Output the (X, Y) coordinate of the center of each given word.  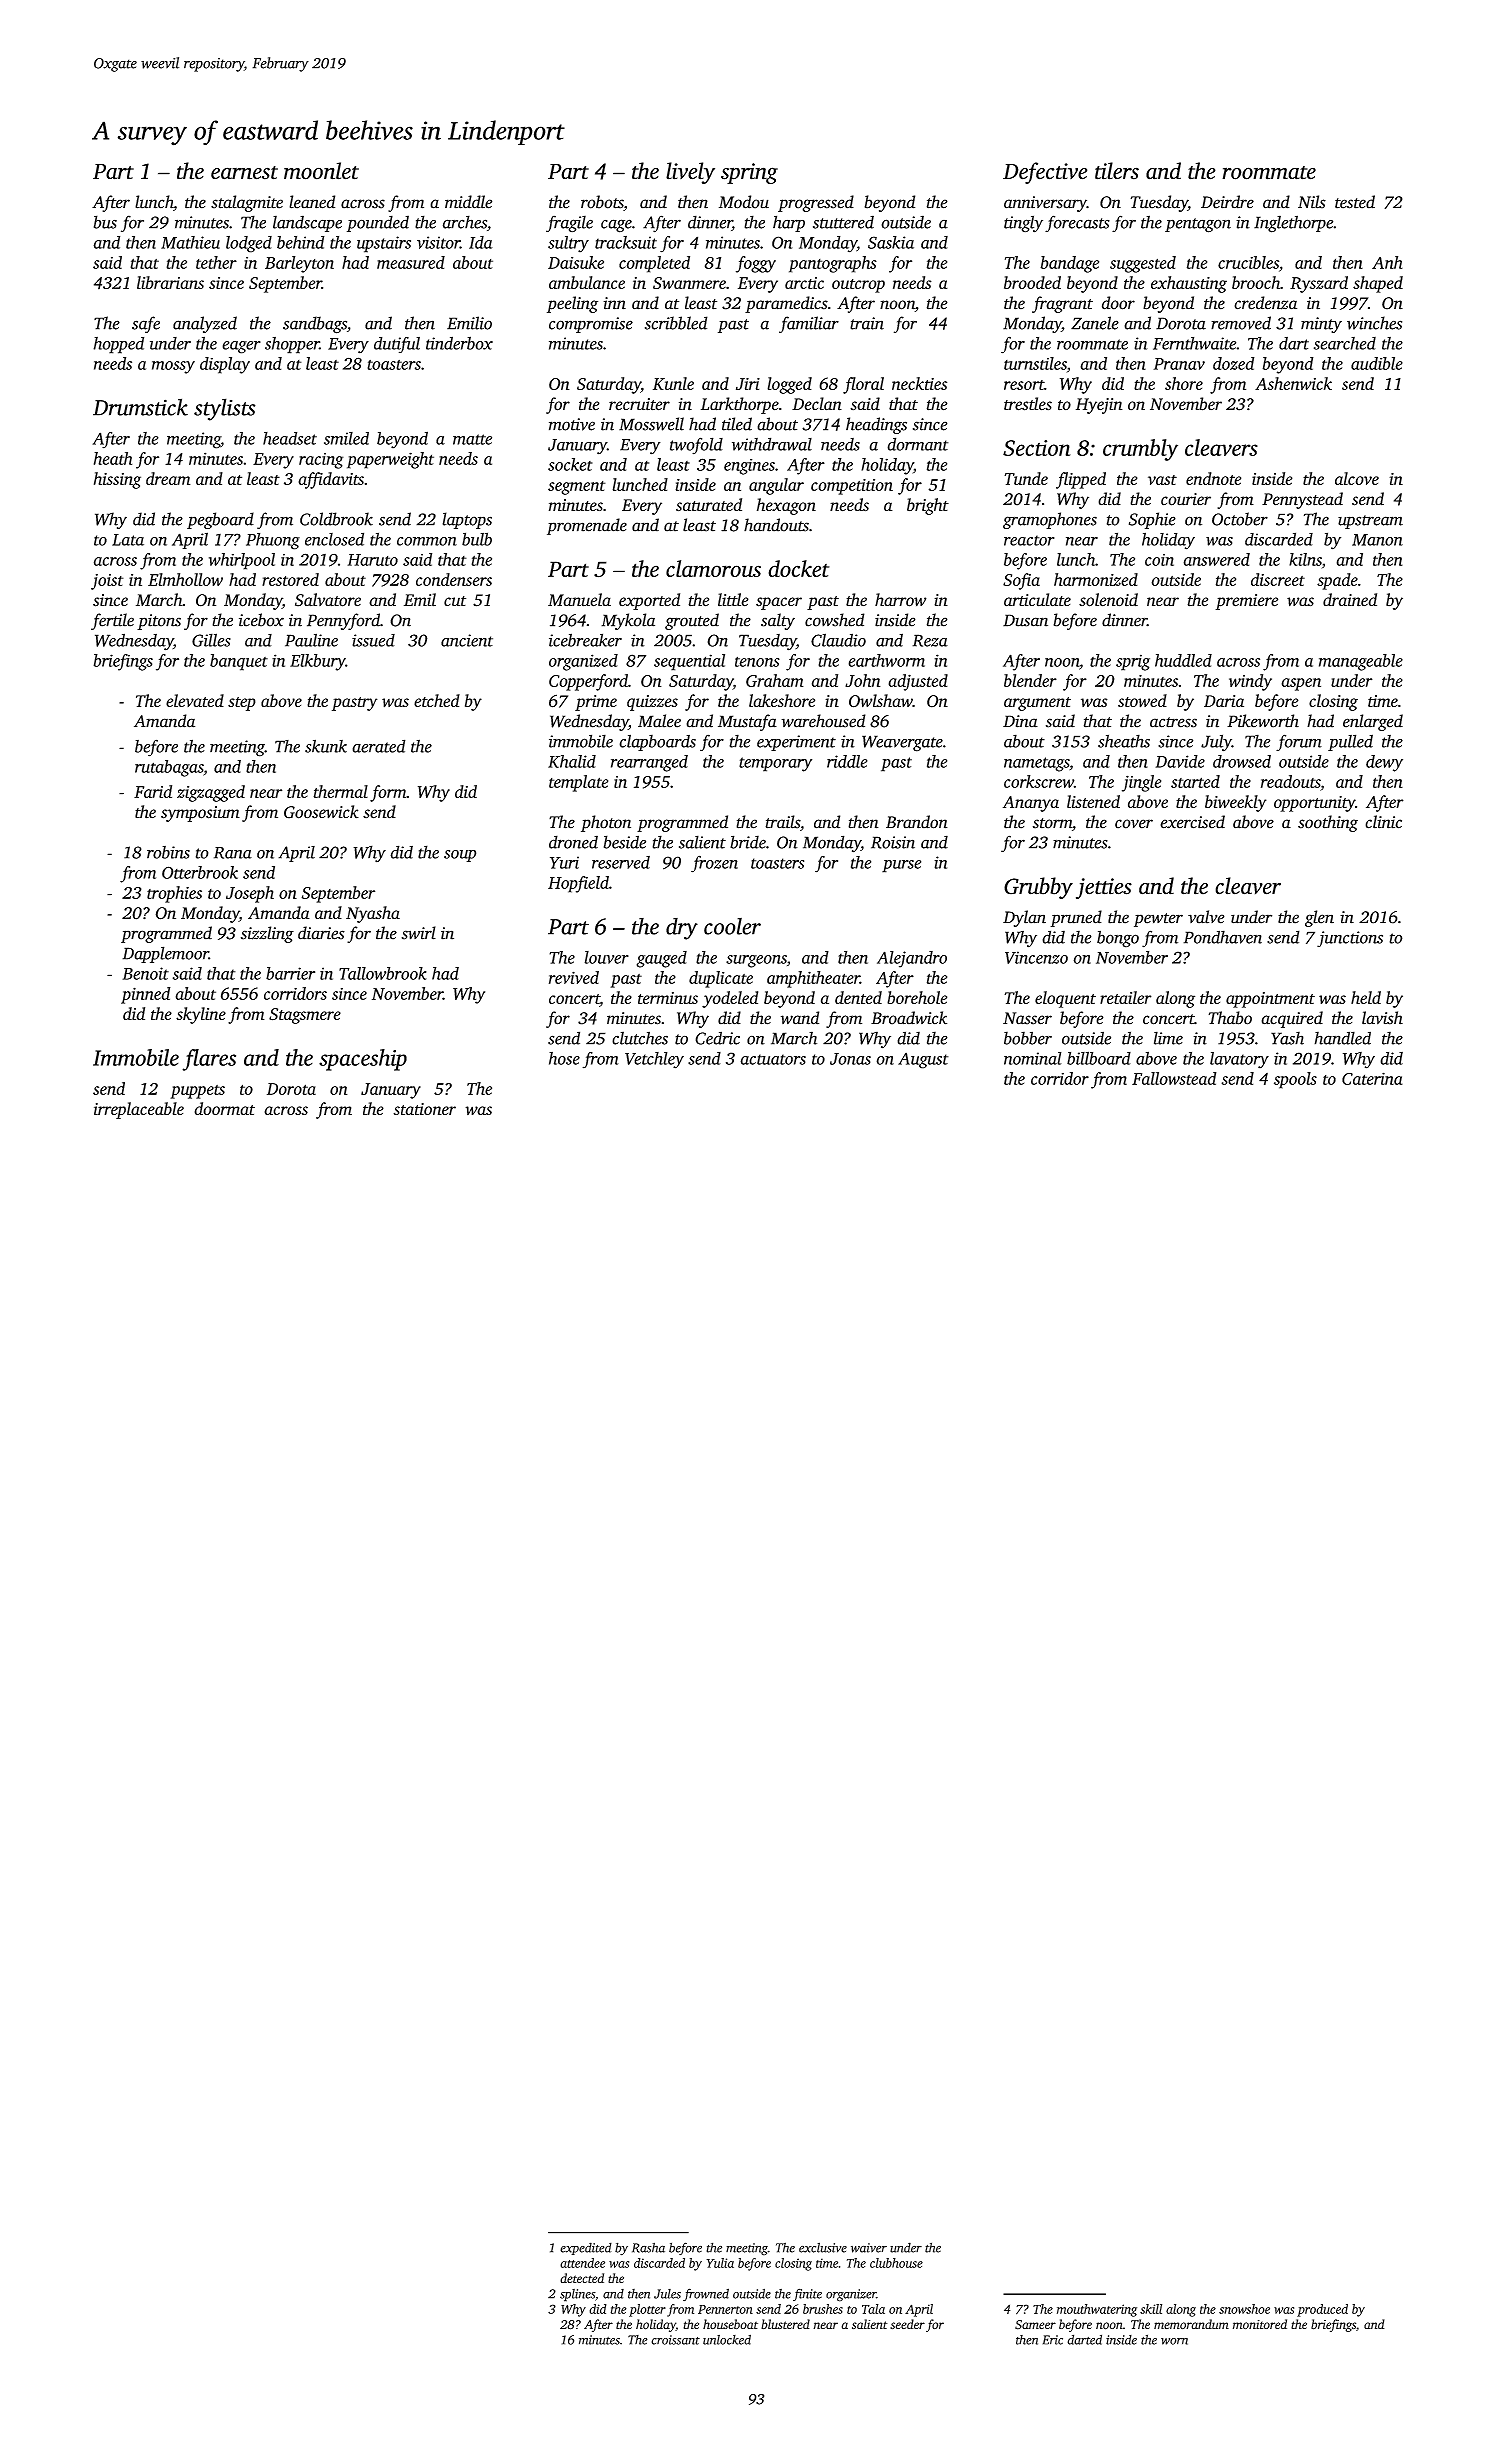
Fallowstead (1174, 1078)
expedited (586, 2248)
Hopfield (578, 884)
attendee (582, 2263)
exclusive (823, 2247)
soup (460, 856)
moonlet (321, 171)
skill (1151, 2309)
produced (1322, 2310)
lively (690, 173)
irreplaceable (139, 1110)
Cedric (717, 1038)
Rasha (648, 2247)
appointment (1270, 1000)
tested (1355, 202)
